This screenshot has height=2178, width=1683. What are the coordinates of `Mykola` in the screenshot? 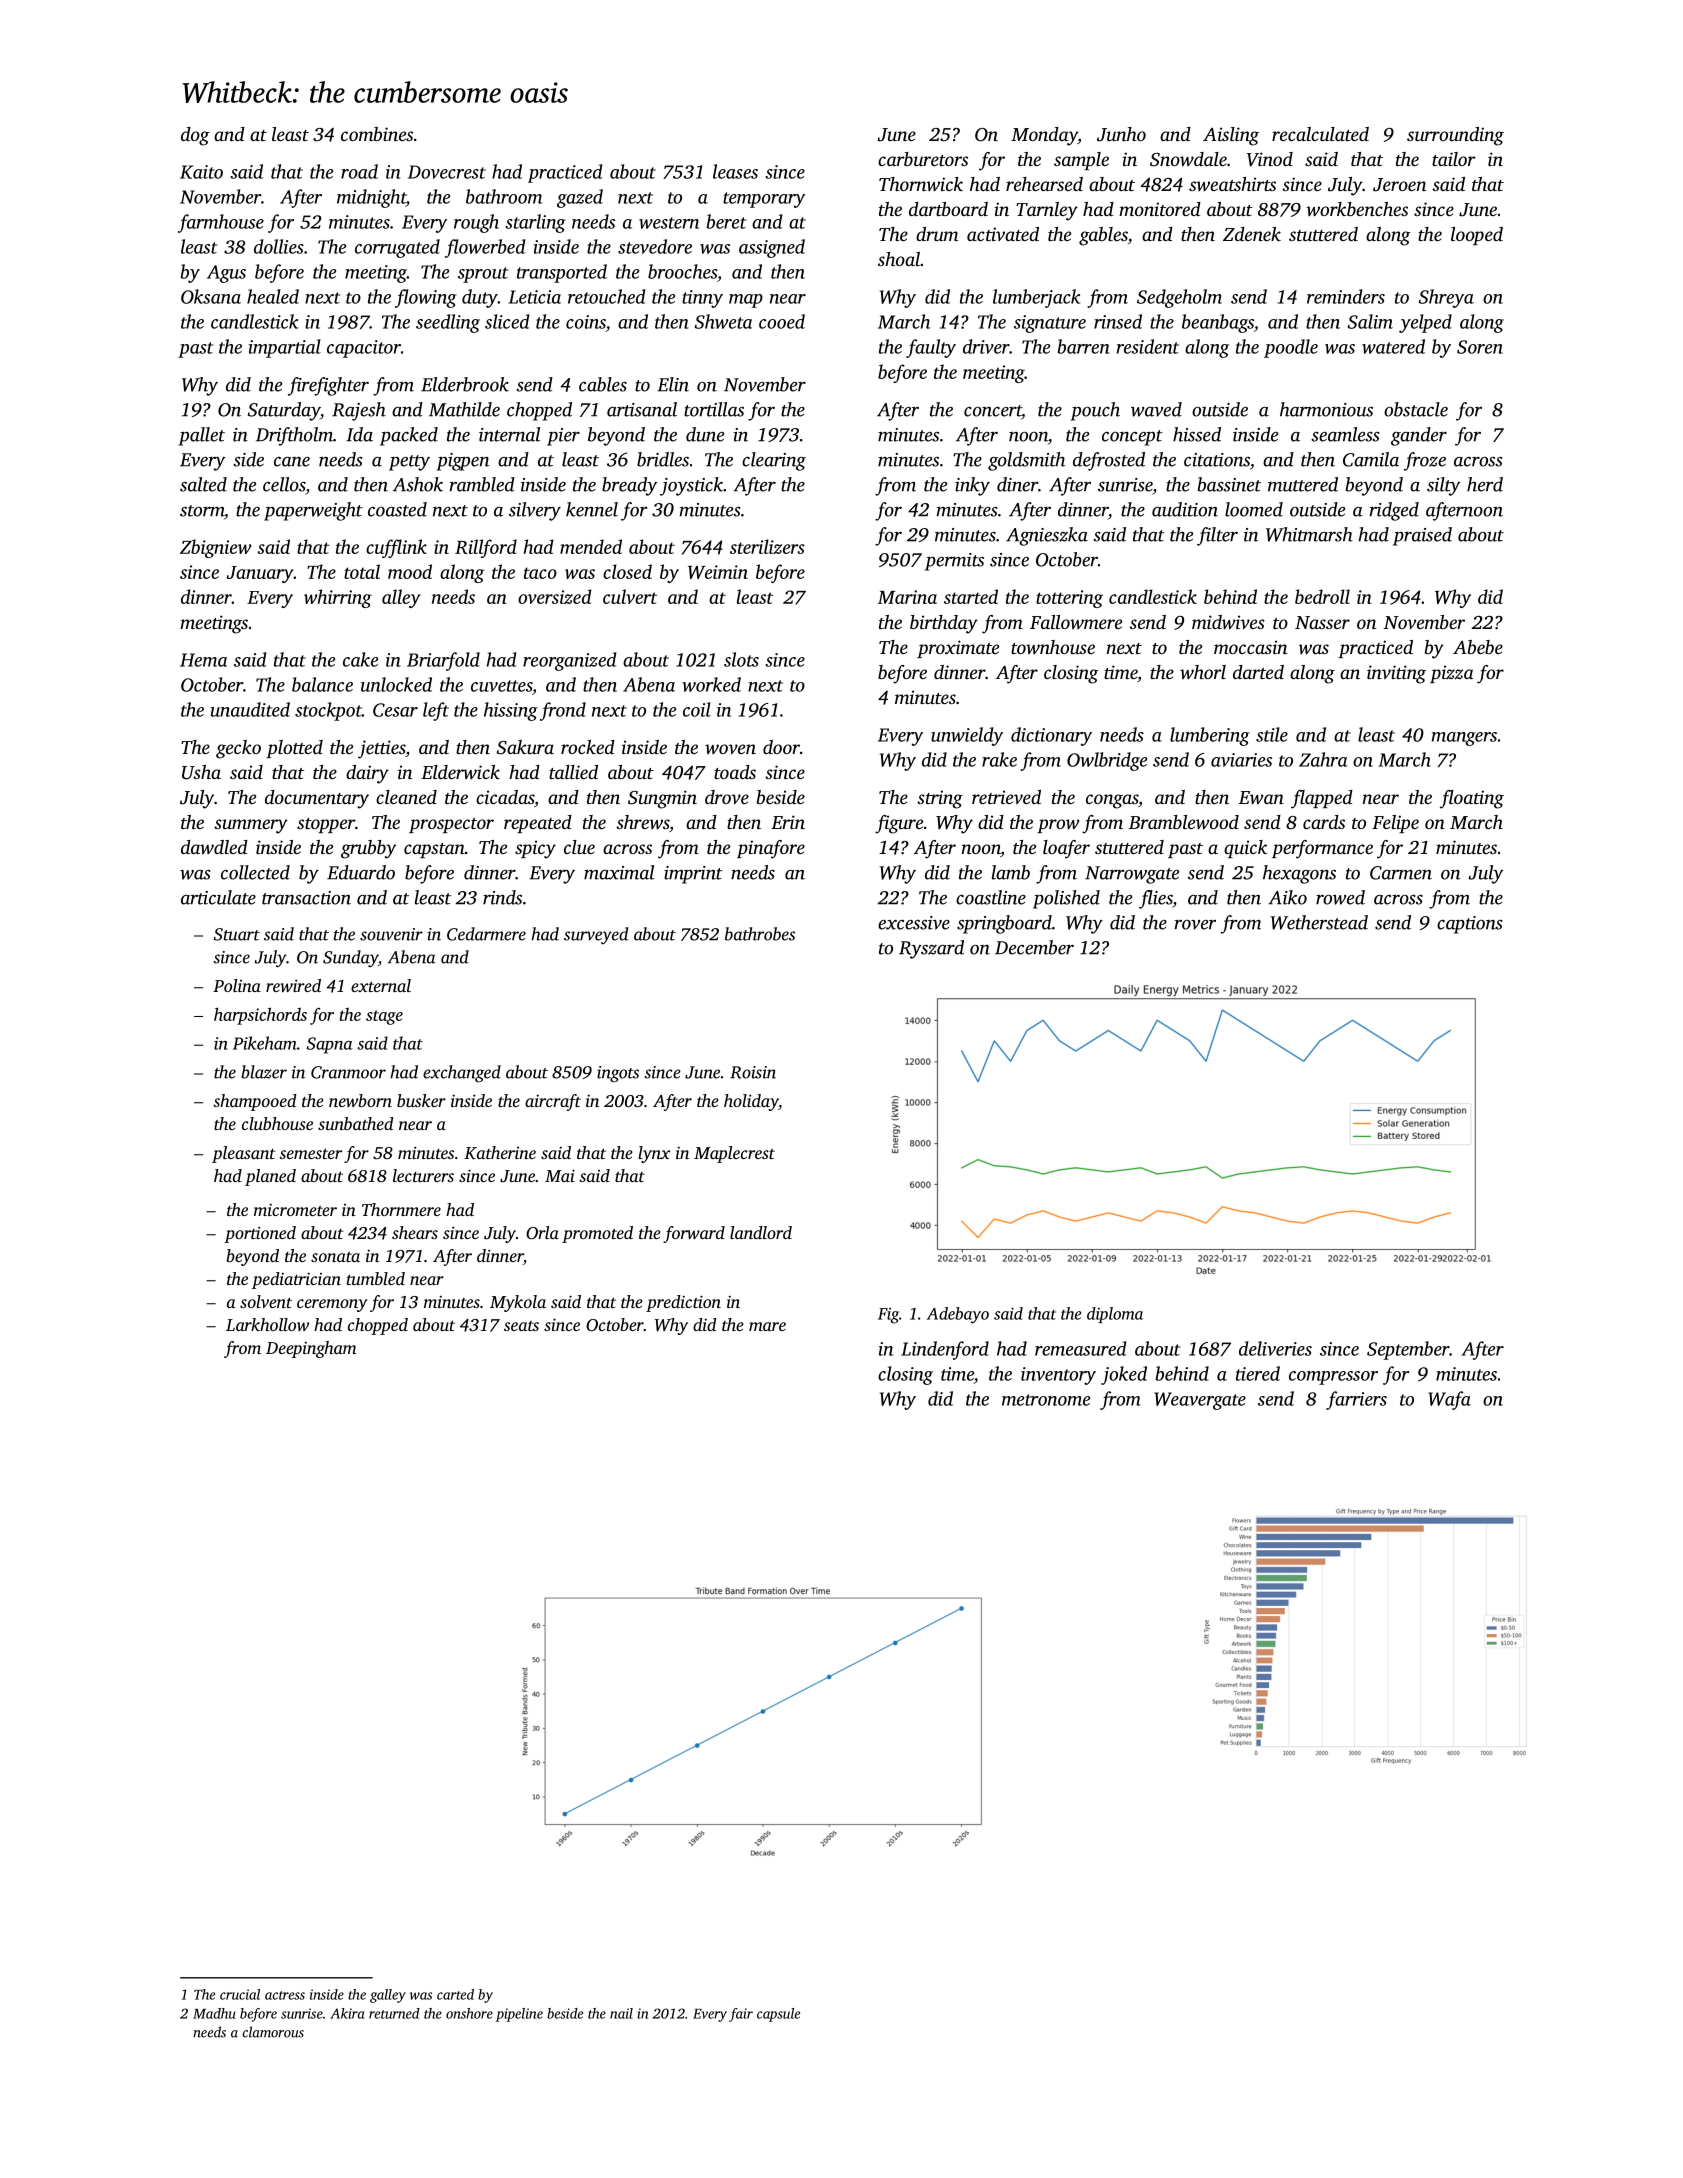 It's located at (518, 1303).
